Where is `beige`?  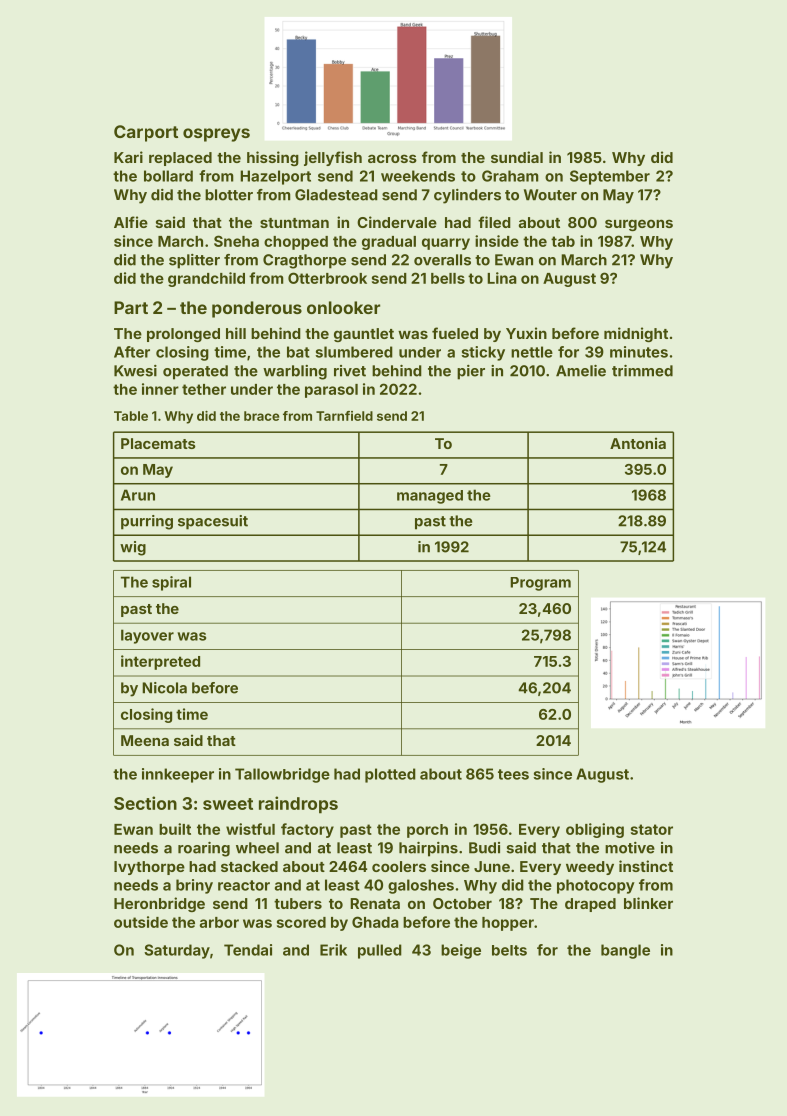
beige is located at coordinates (461, 951).
